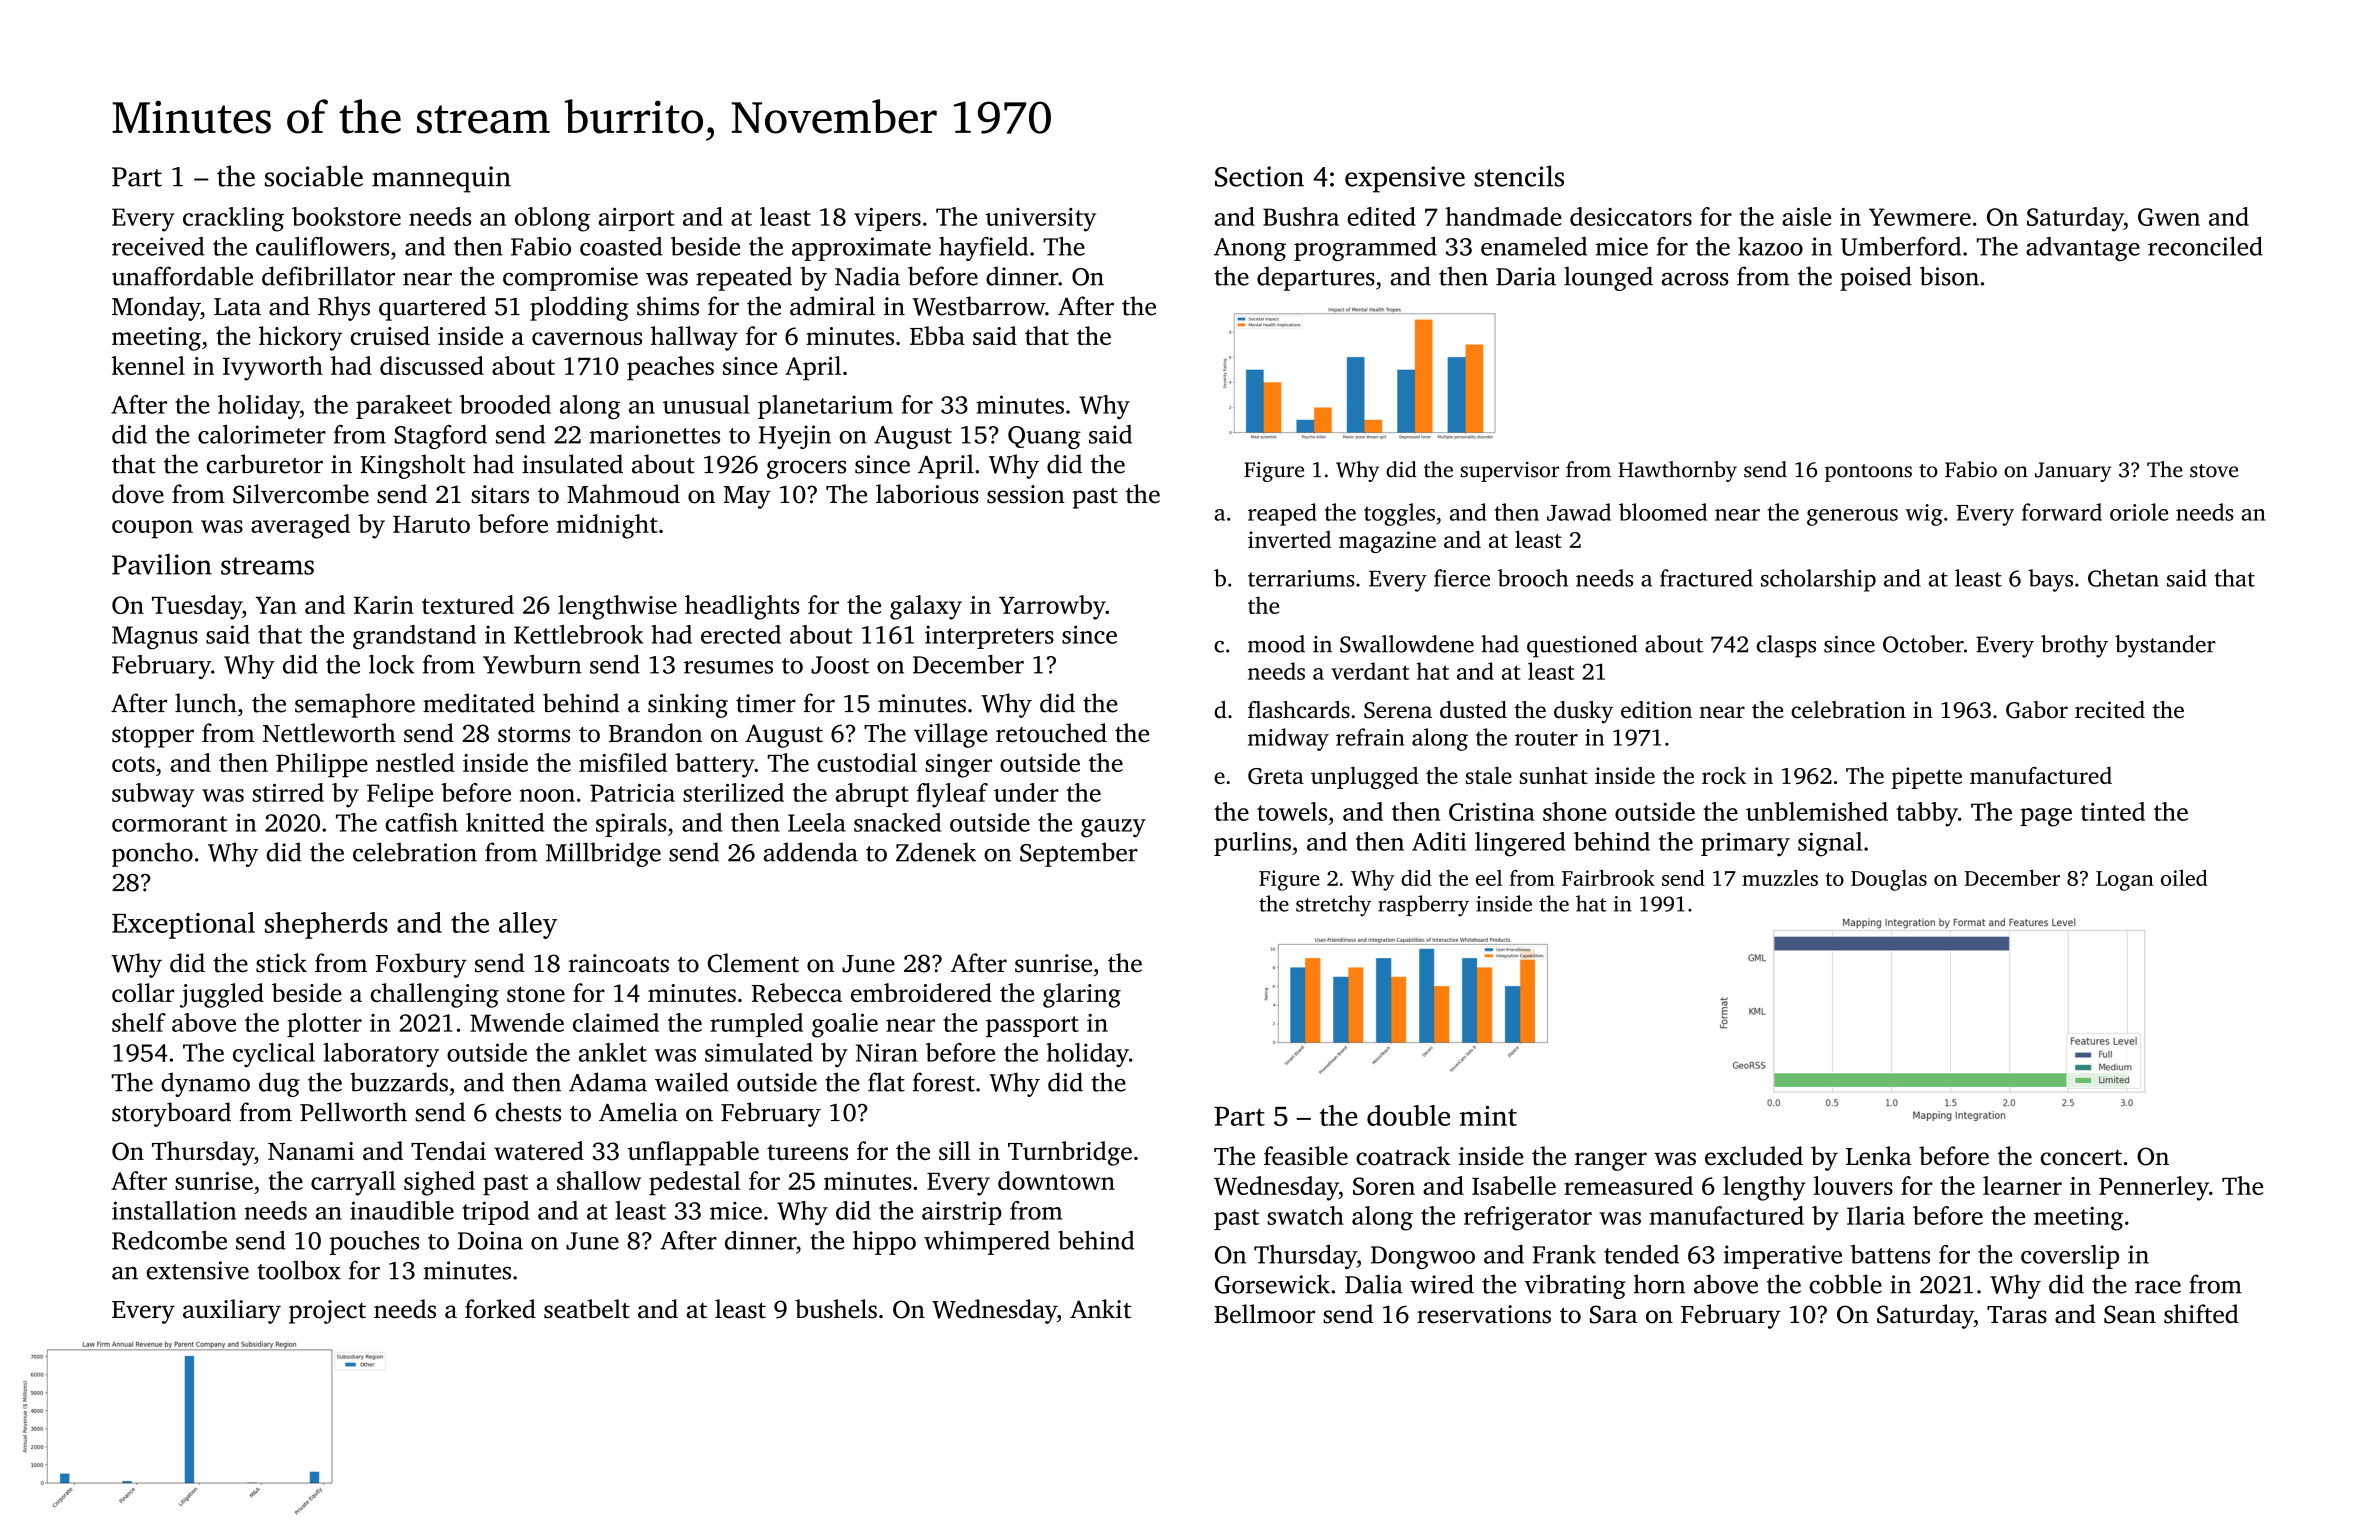  Describe the element at coordinates (1876, 278) in the screenshot. I see `poised` at that location.
